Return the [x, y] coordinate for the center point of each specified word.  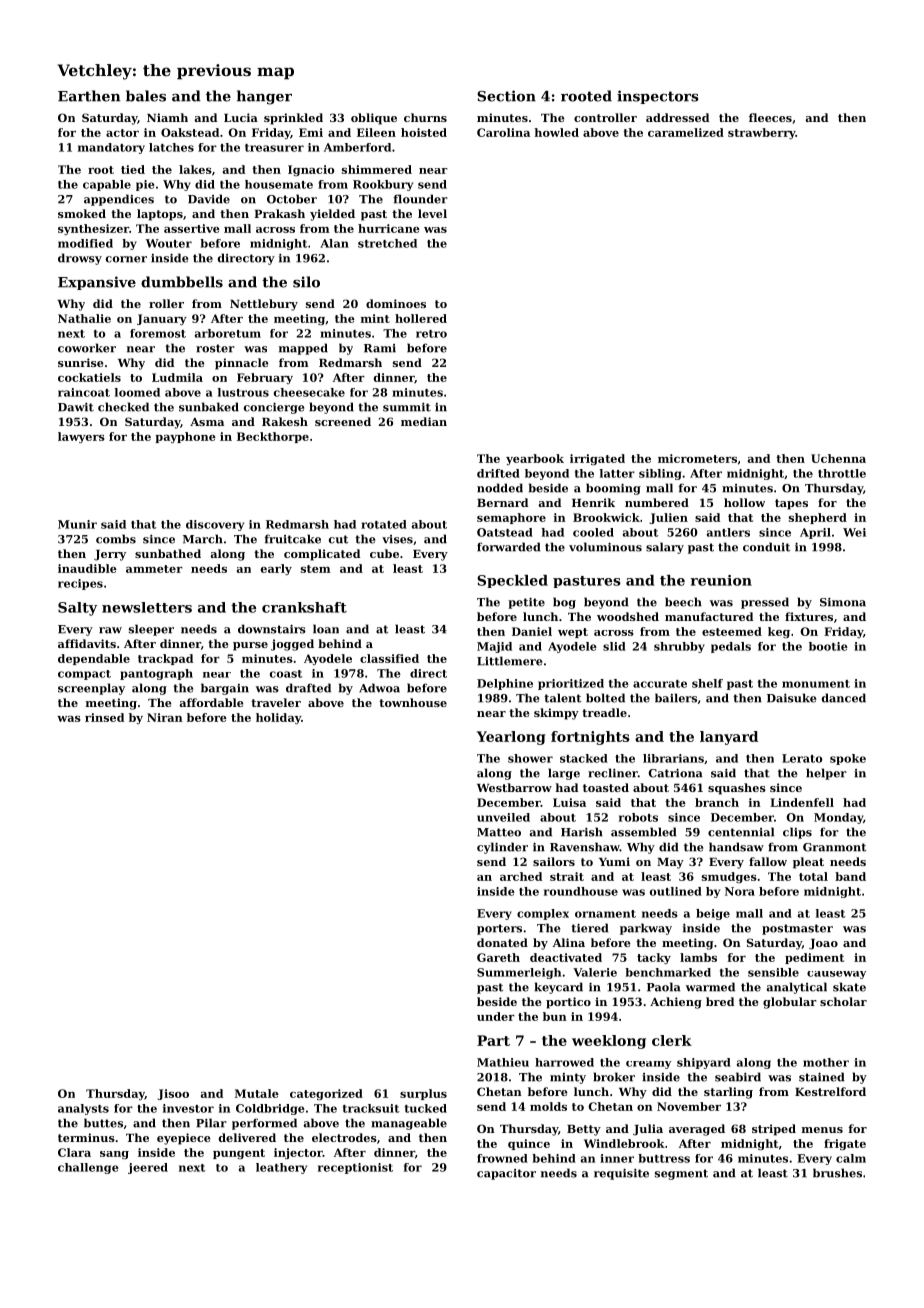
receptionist [355, 1168]
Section [506, 96]
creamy [648, 1065]
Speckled [512, 581]
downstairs [272, 629]
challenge [88, 1168]
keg [779, 632]
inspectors [657, 97]
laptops [160, 215]
